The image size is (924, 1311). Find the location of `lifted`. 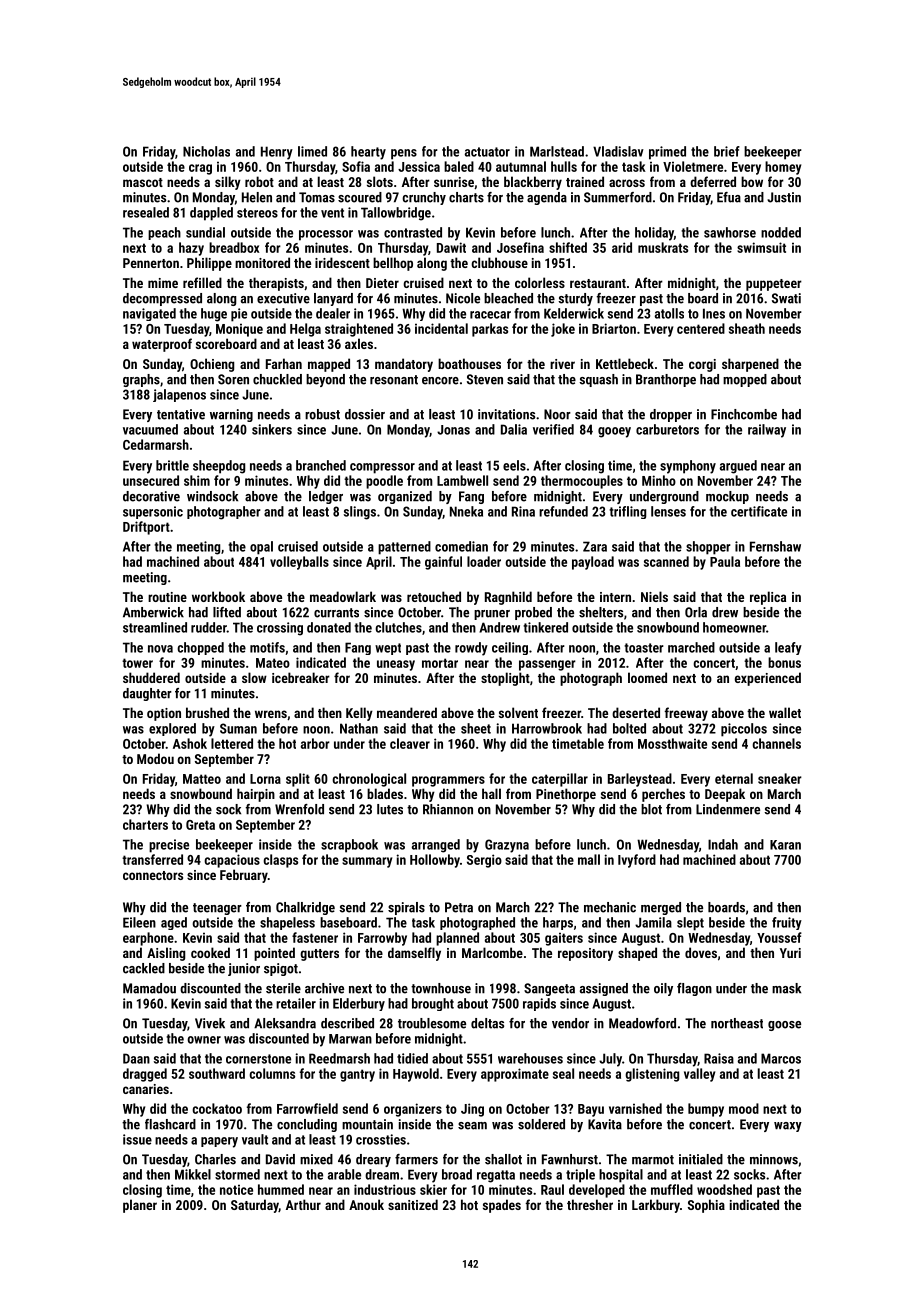

lifted is located at coordinates (227, 612).
